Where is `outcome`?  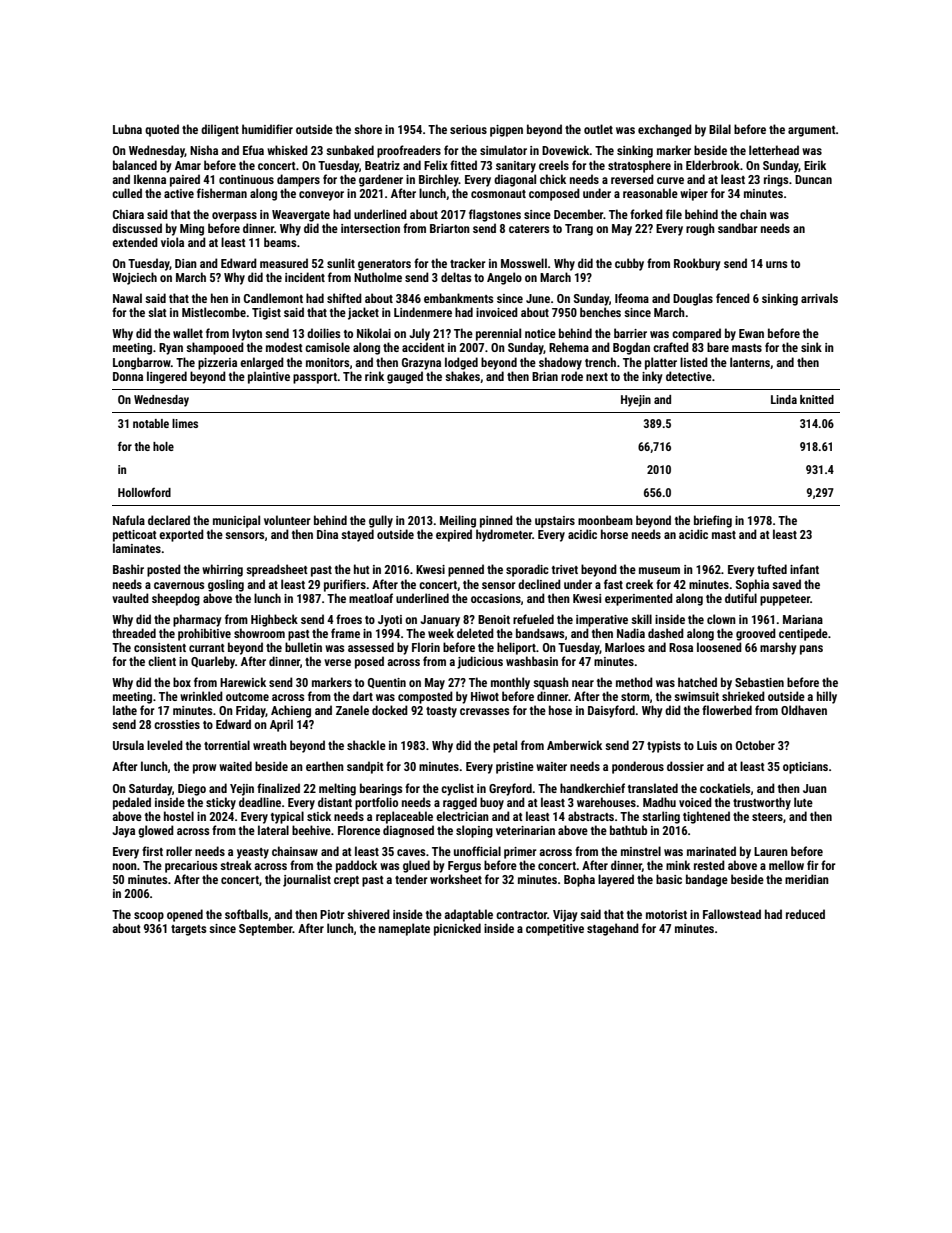
outcome is located at coordinates (247, 697).
